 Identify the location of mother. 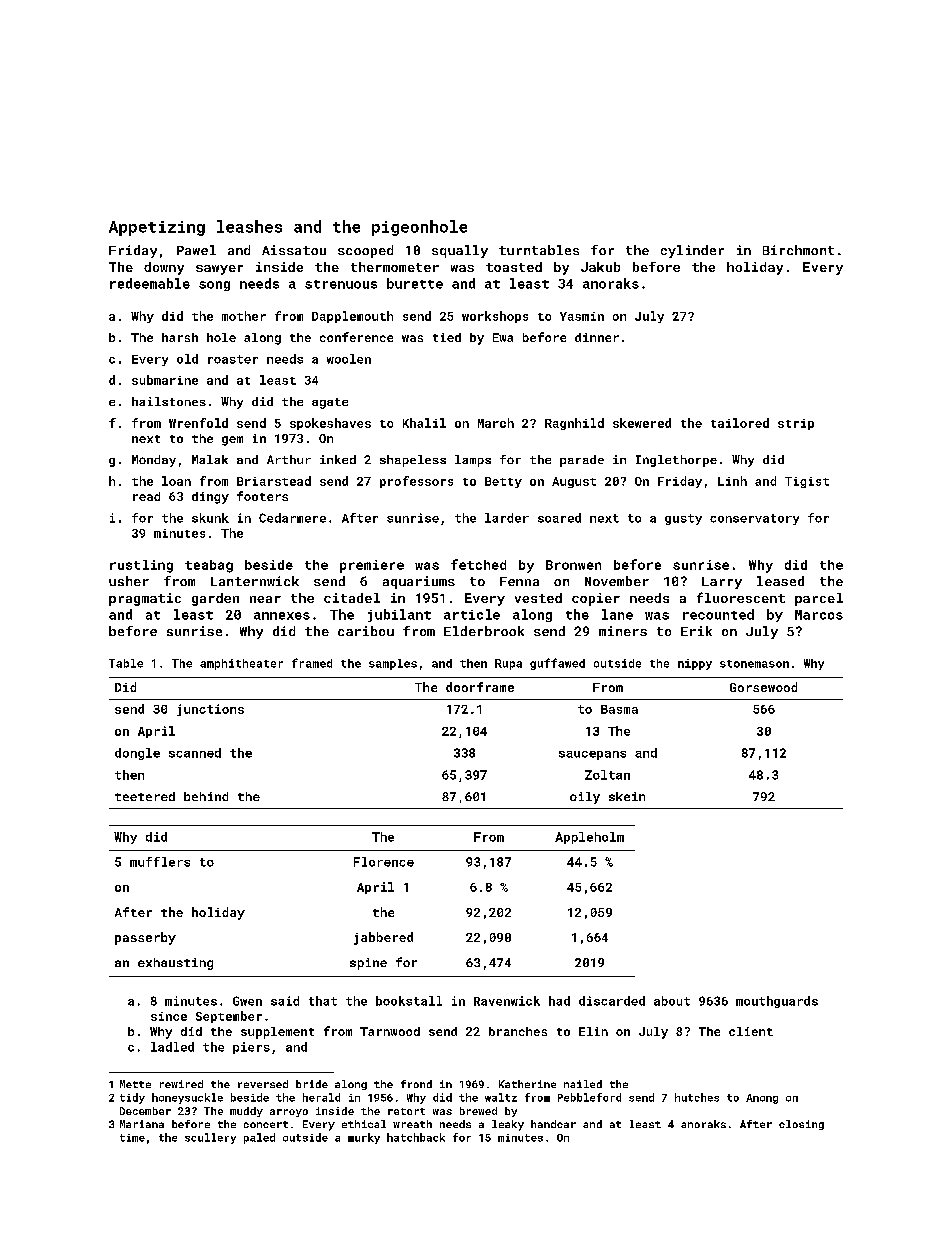
(244, 316).
